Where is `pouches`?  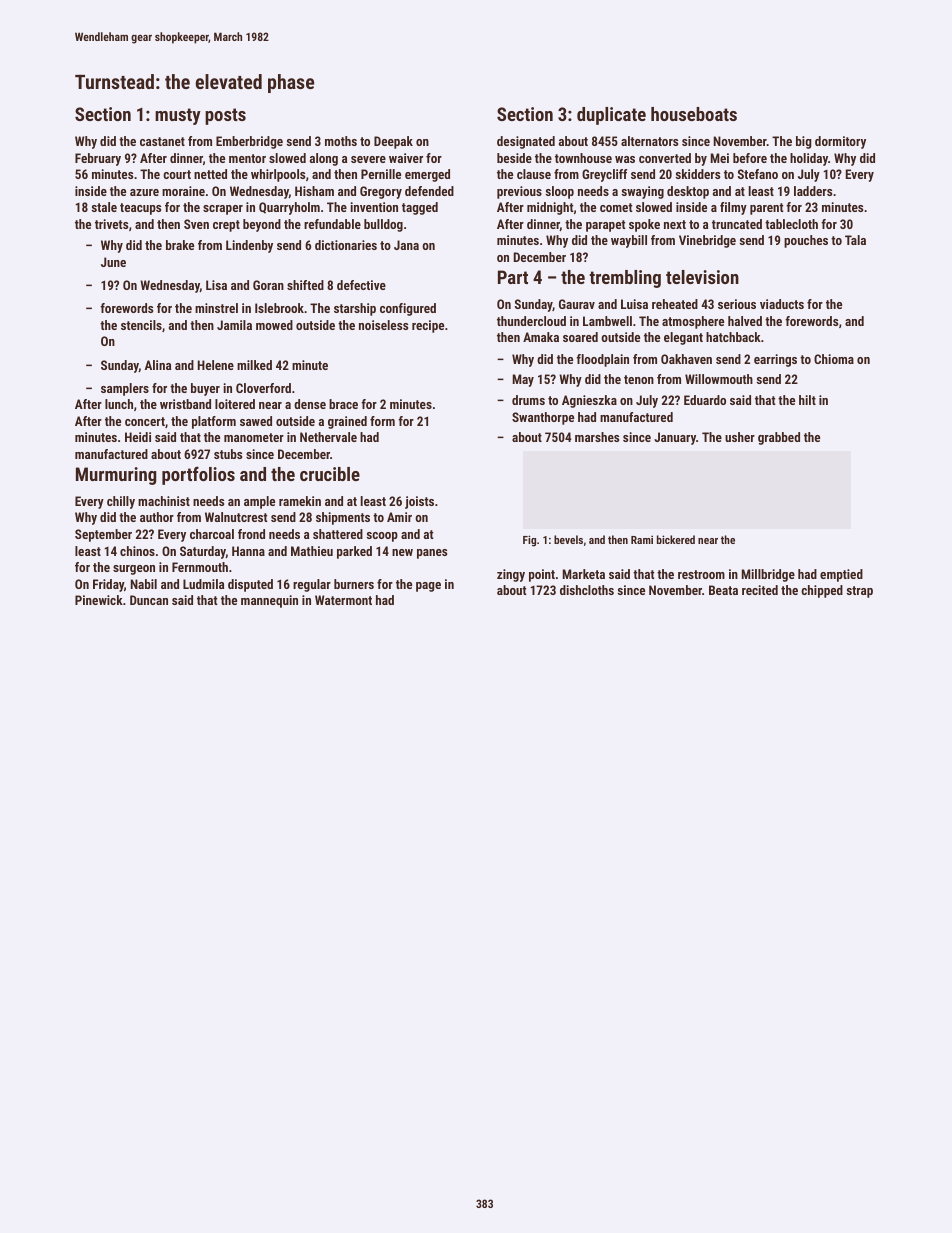 pouches is located at coordinates (806, 241).
